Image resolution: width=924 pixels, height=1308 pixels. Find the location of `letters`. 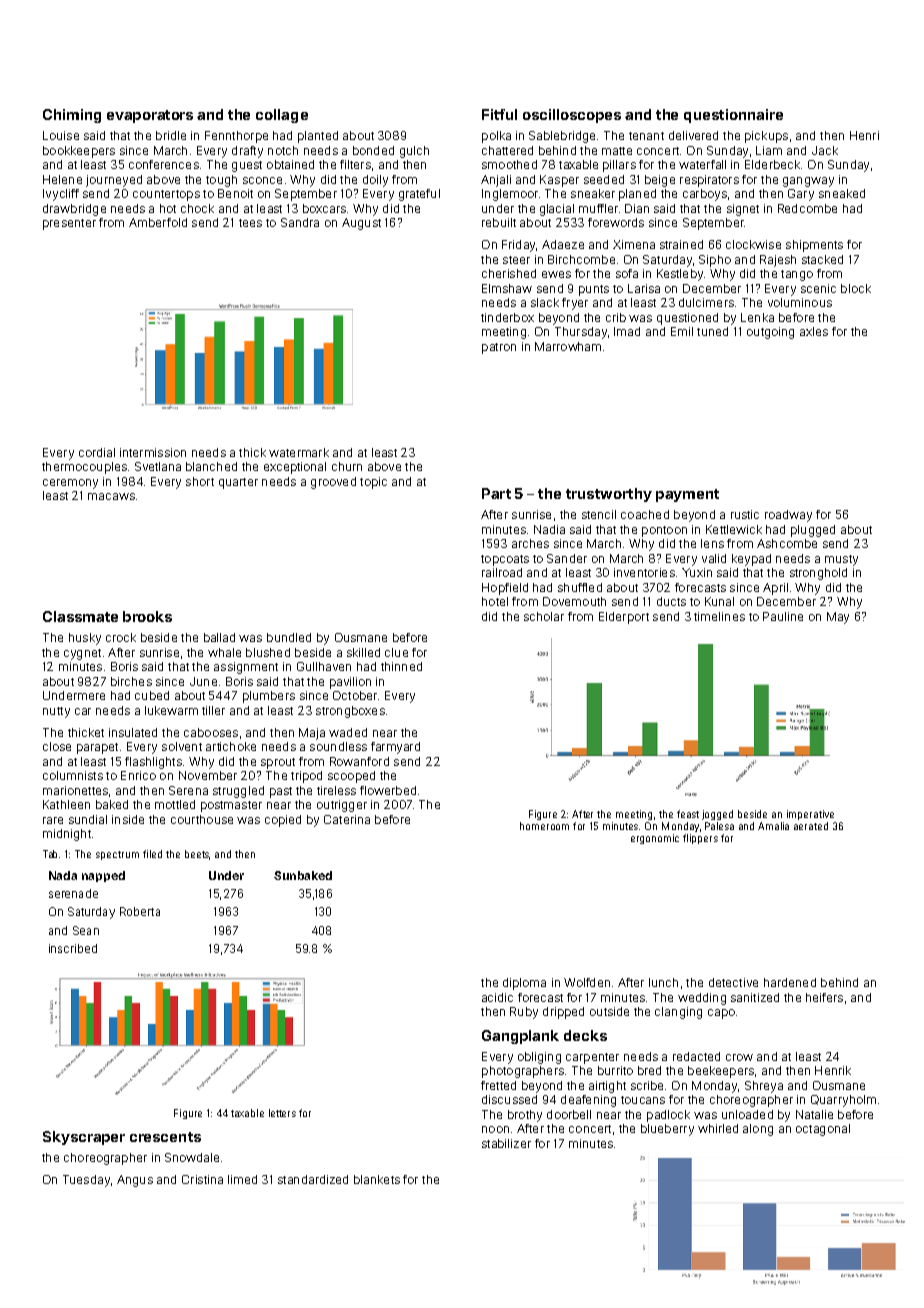

letters is located at coordinates (282, 1113).
